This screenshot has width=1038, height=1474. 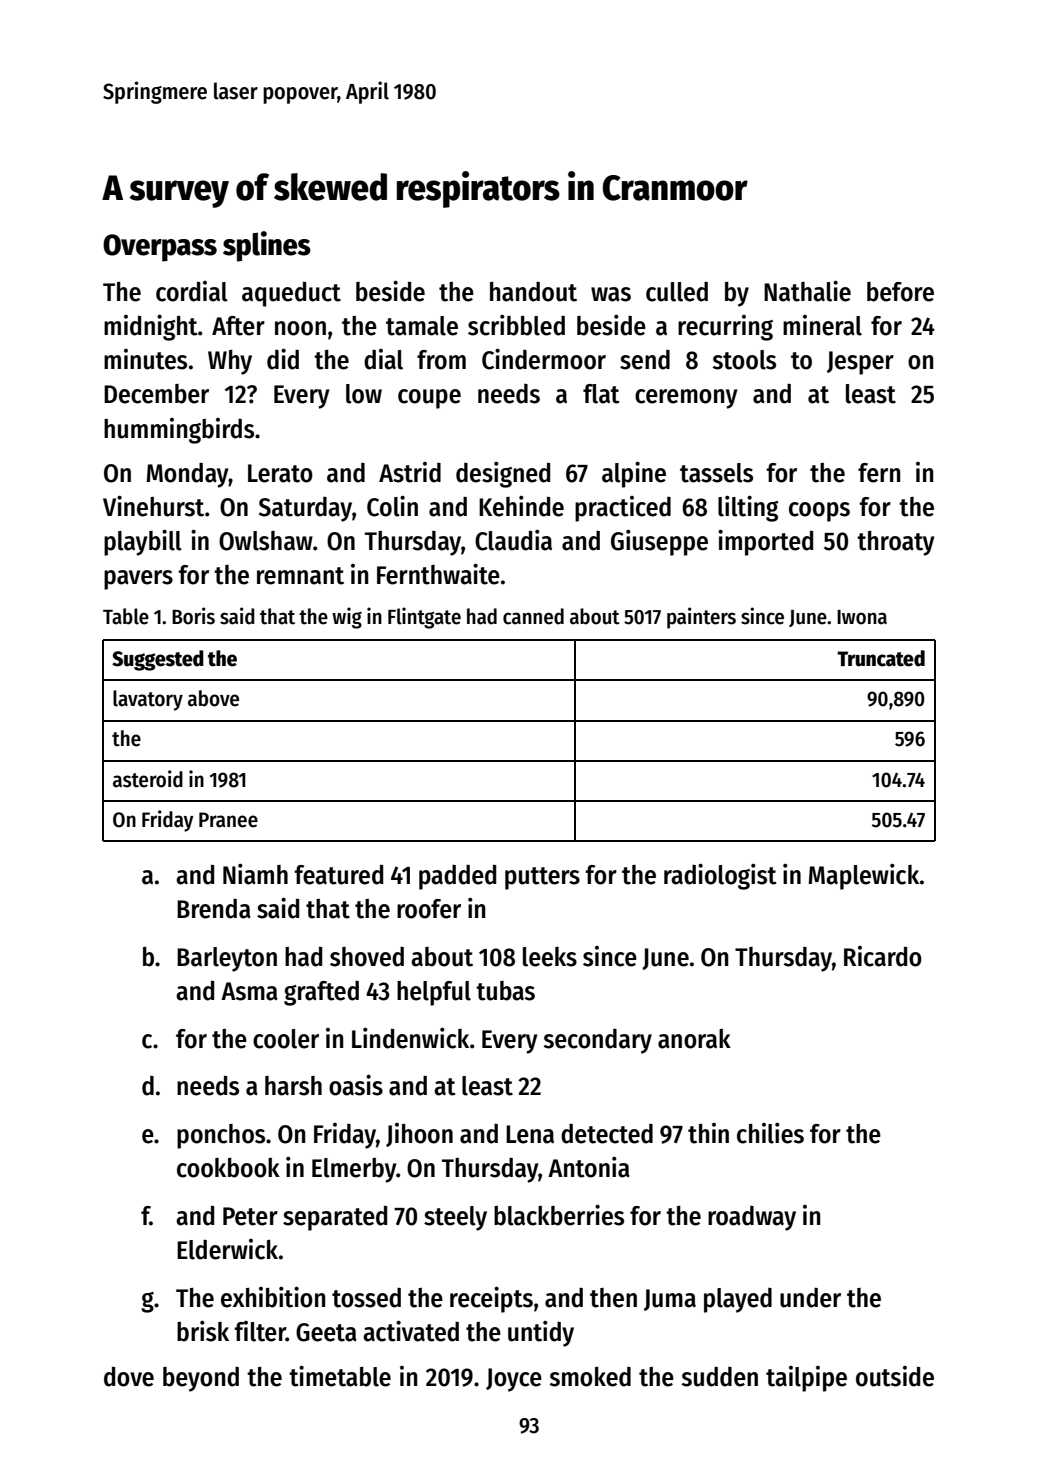 What do you see at coordinates (686, 399) in the screenshot?
I see `ceremony` at bounding box center [686, 399].
